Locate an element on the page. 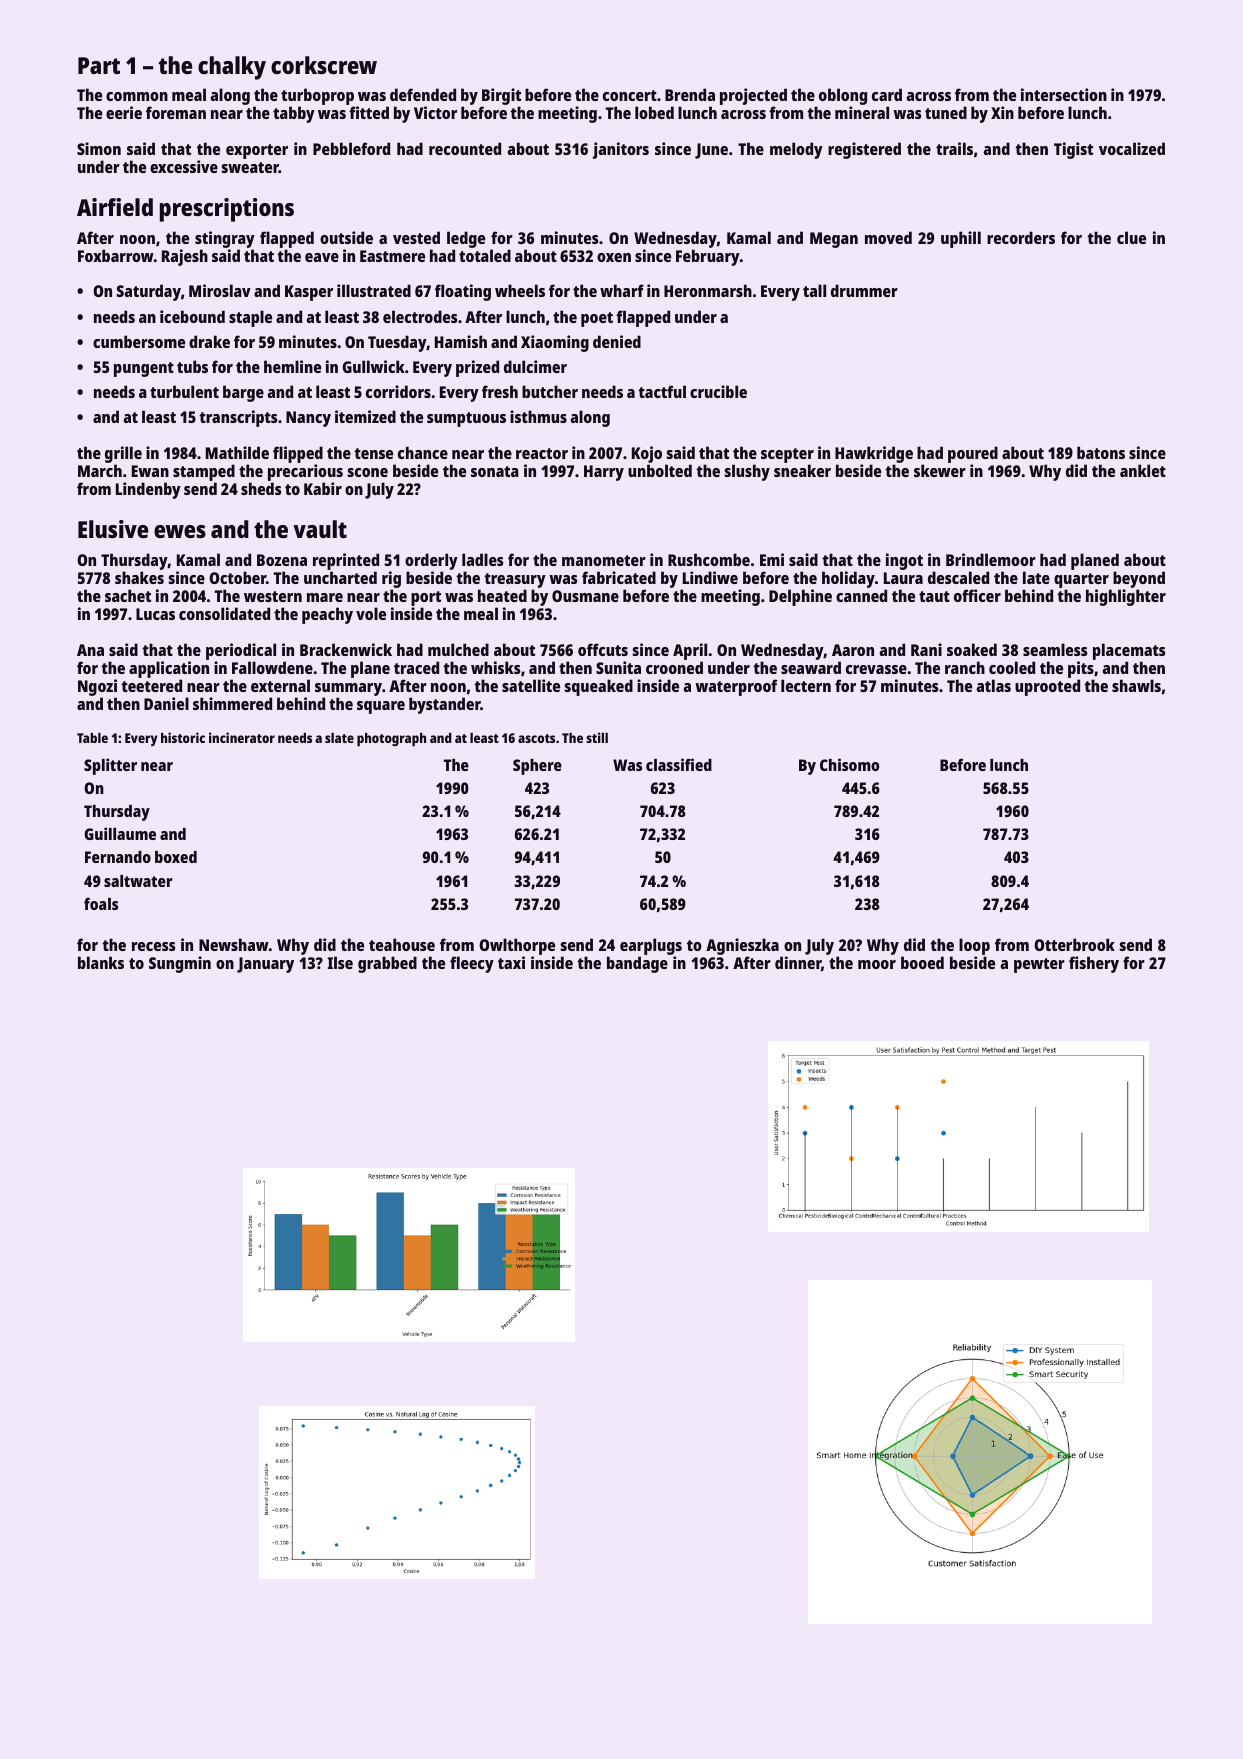 The image size is (1243, 1759). mulched is located at coordinates (458, 649).
